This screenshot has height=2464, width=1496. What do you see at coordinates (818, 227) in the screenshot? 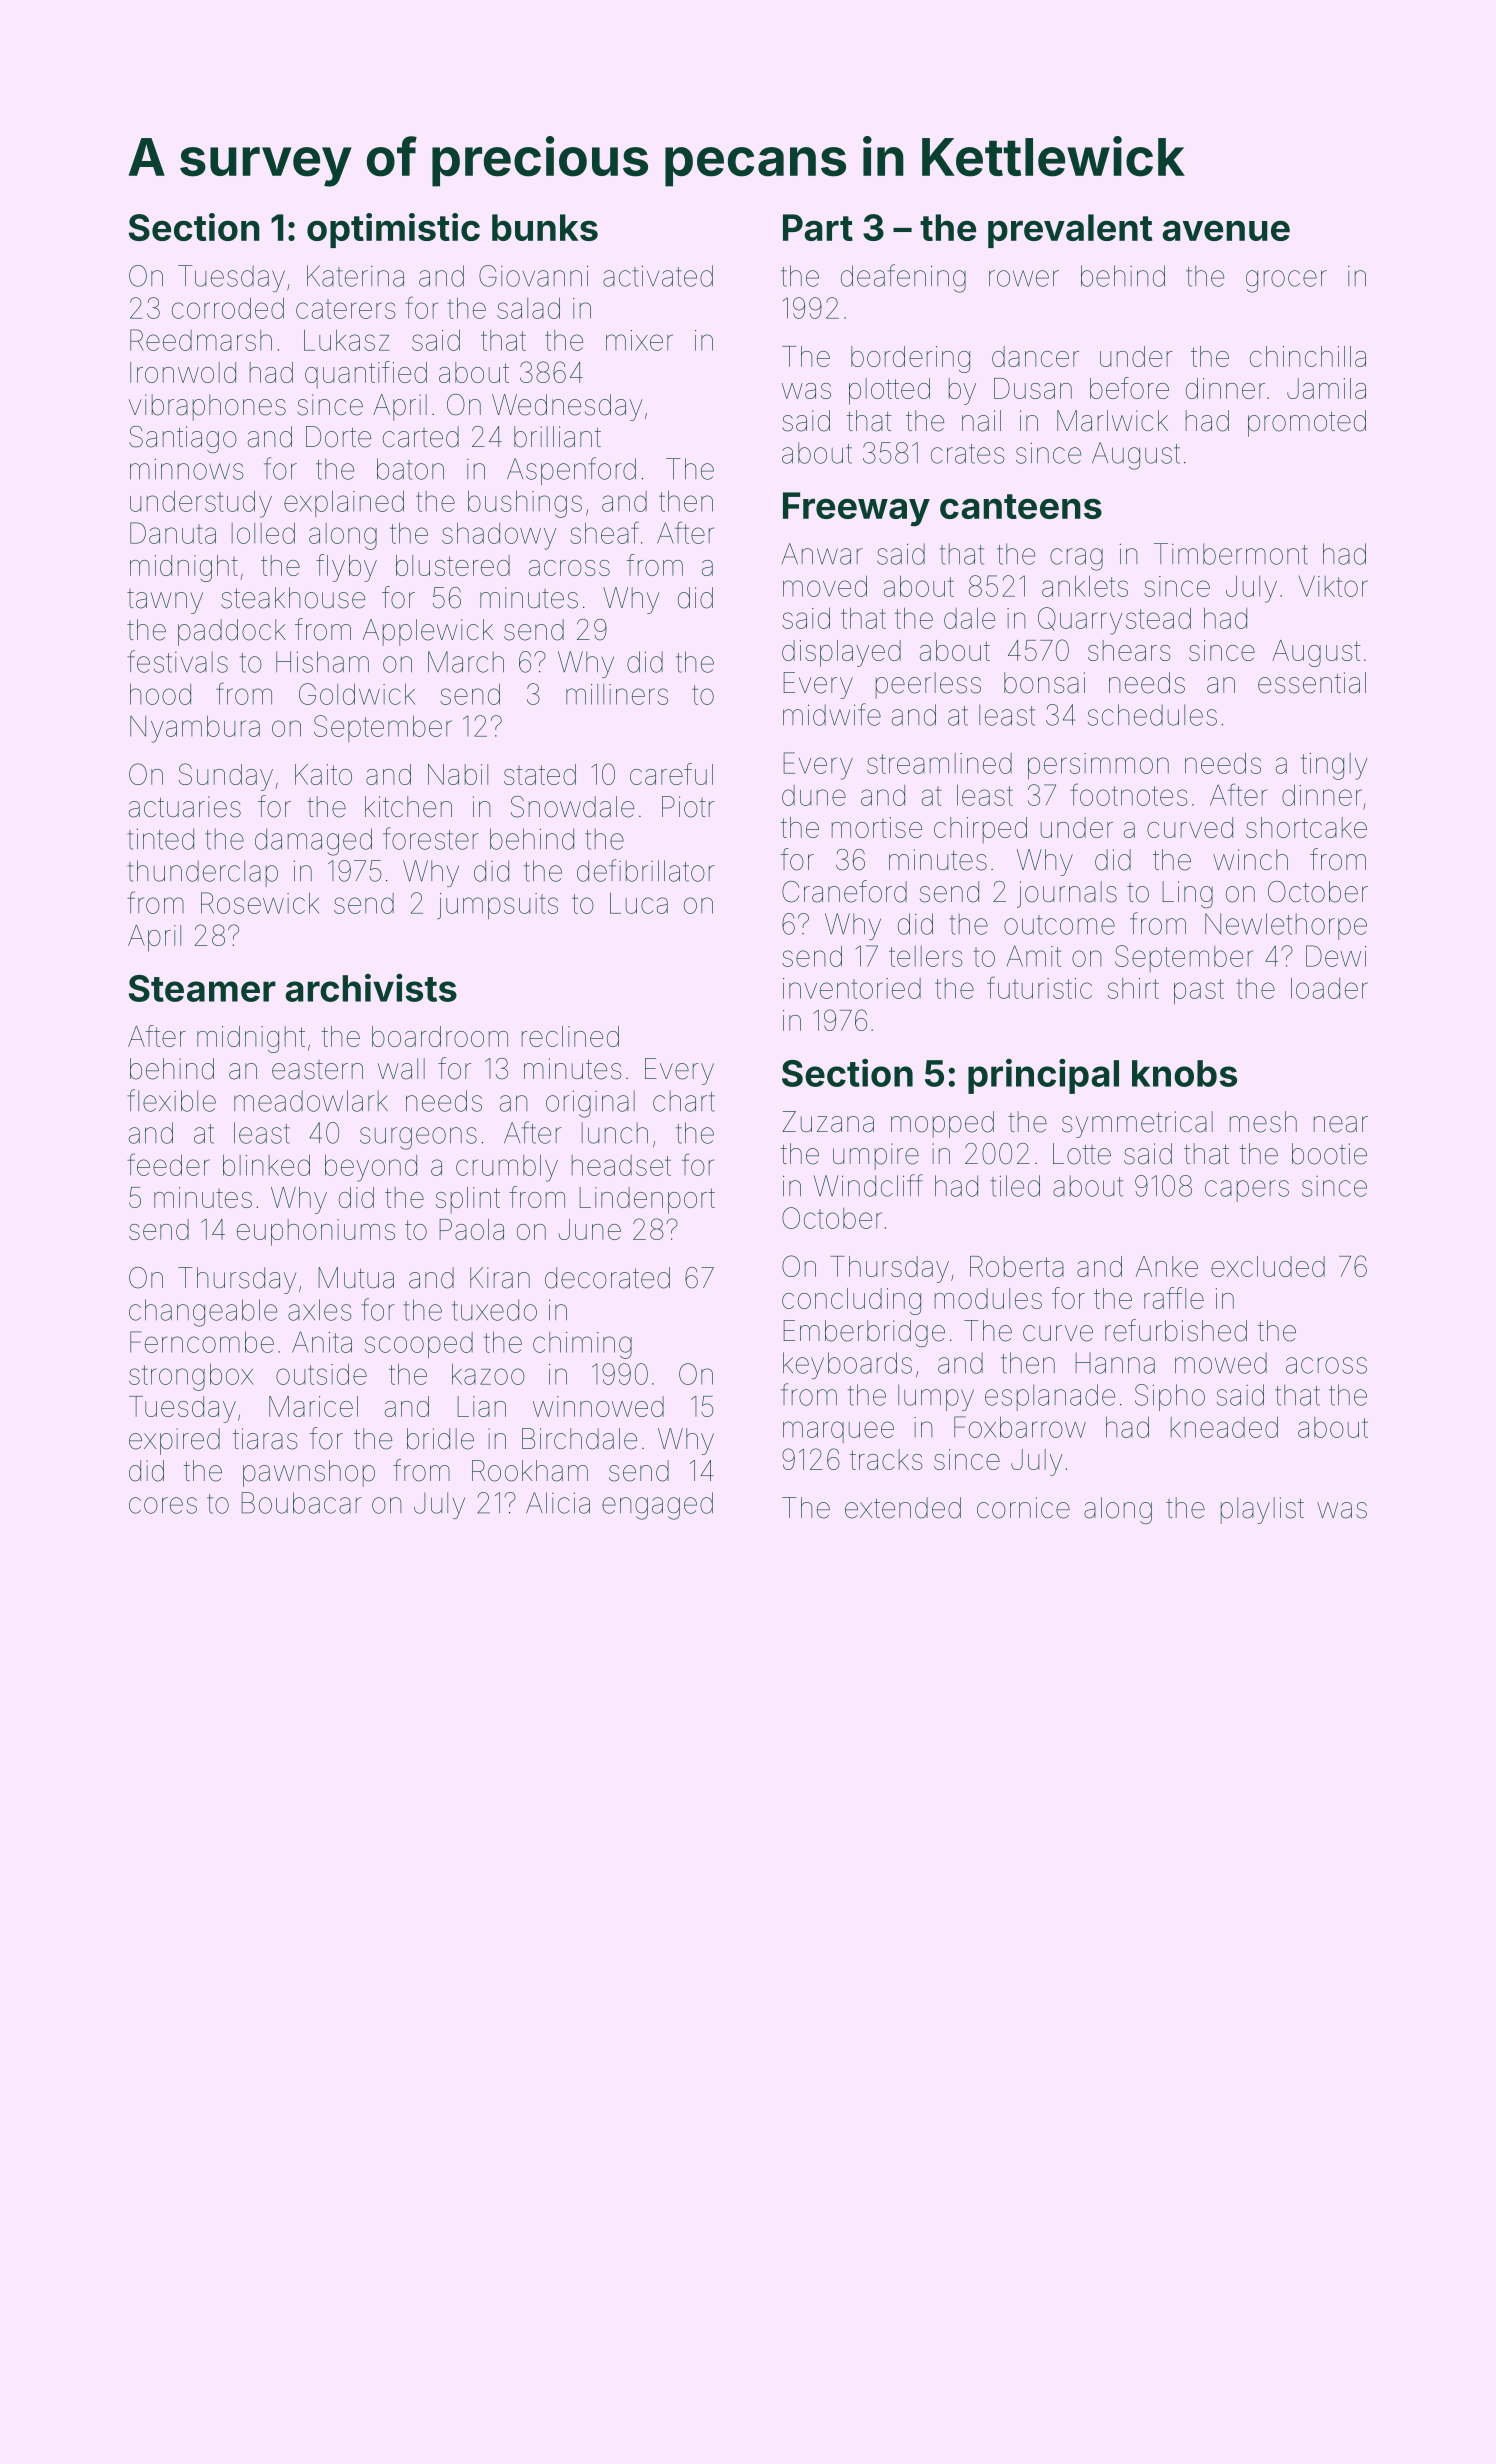
I see `Part` at bounding box center [818, 227].
